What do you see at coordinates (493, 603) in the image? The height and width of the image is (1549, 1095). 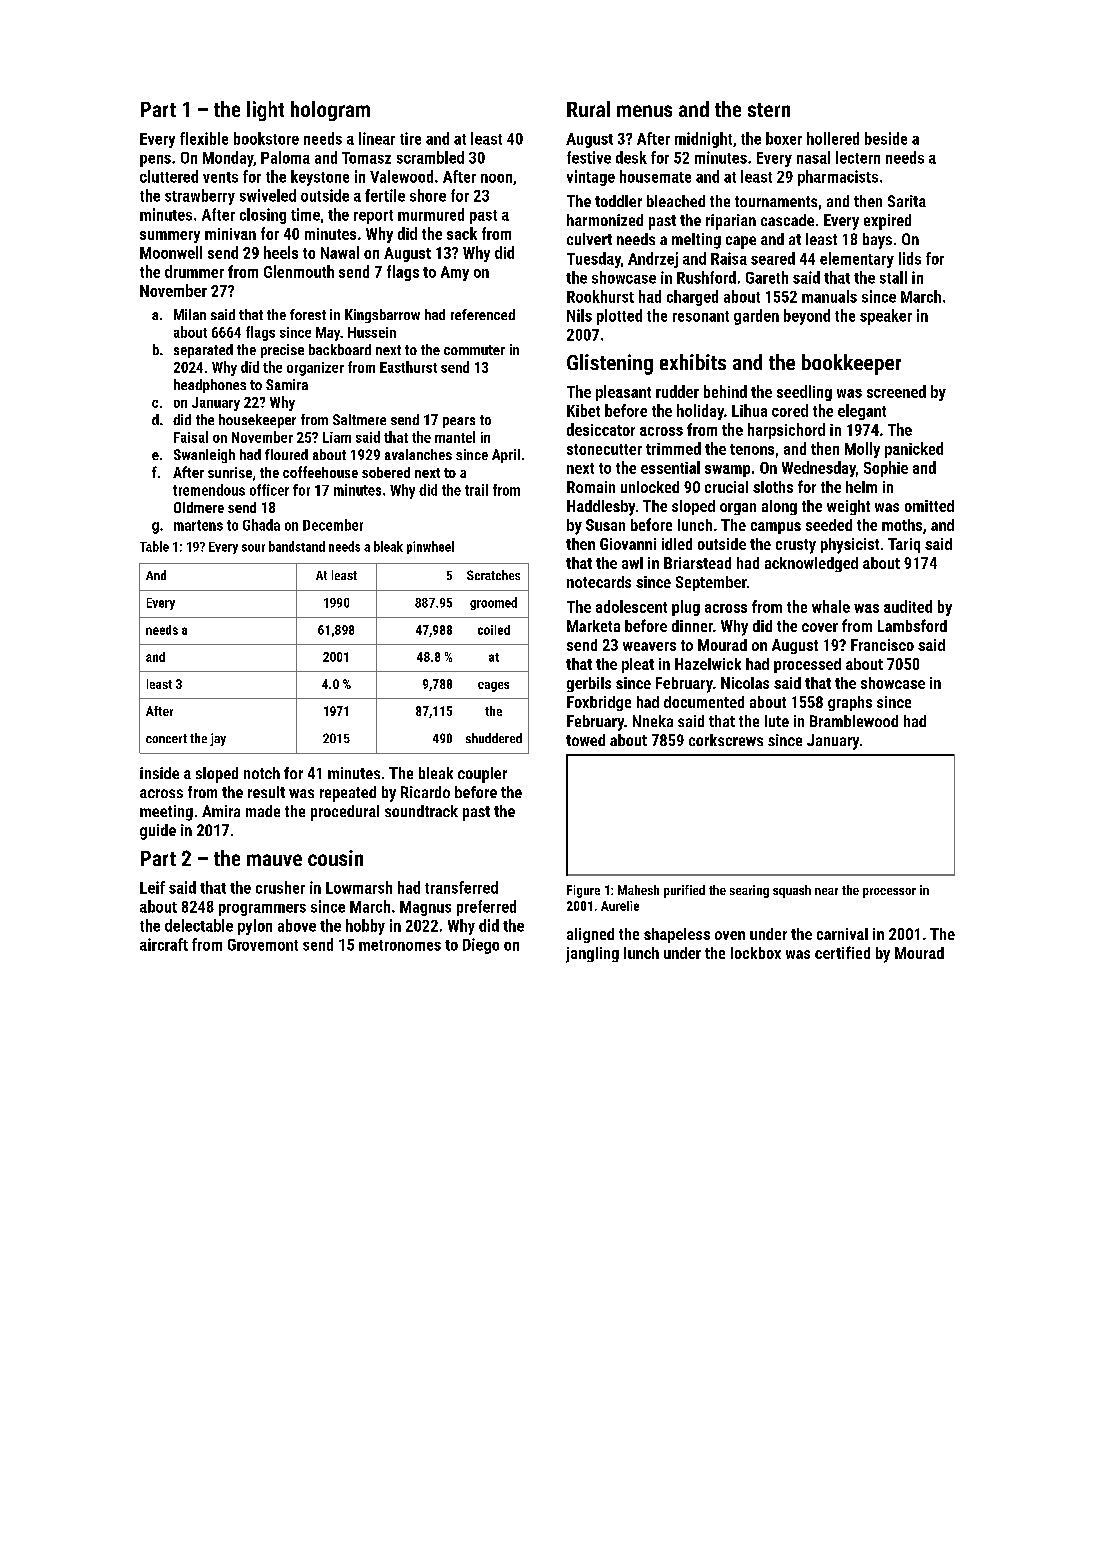 I see `groomed` at bounding box center [493, 603].
